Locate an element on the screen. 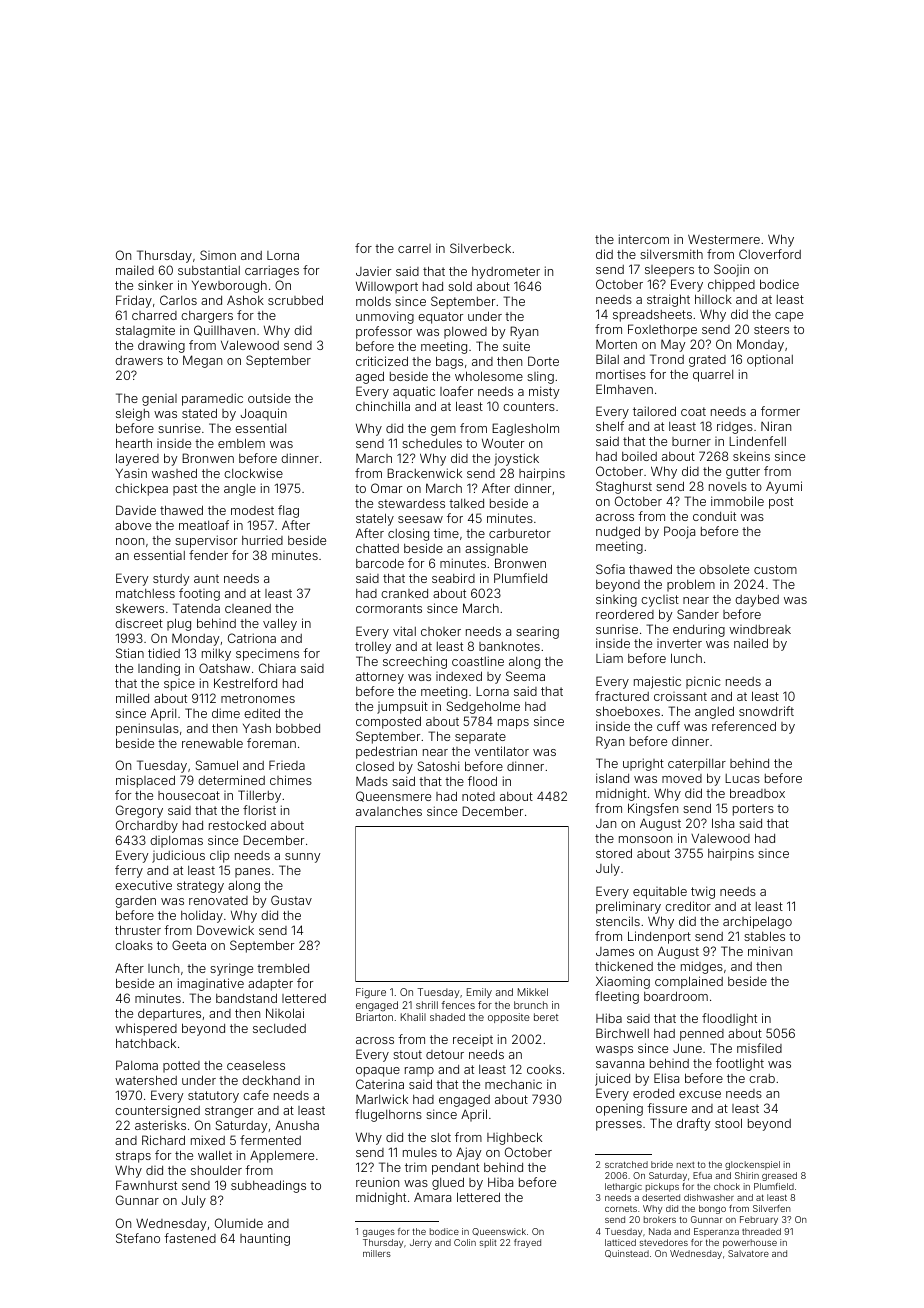  burner is located at coordinates (691, 441).
